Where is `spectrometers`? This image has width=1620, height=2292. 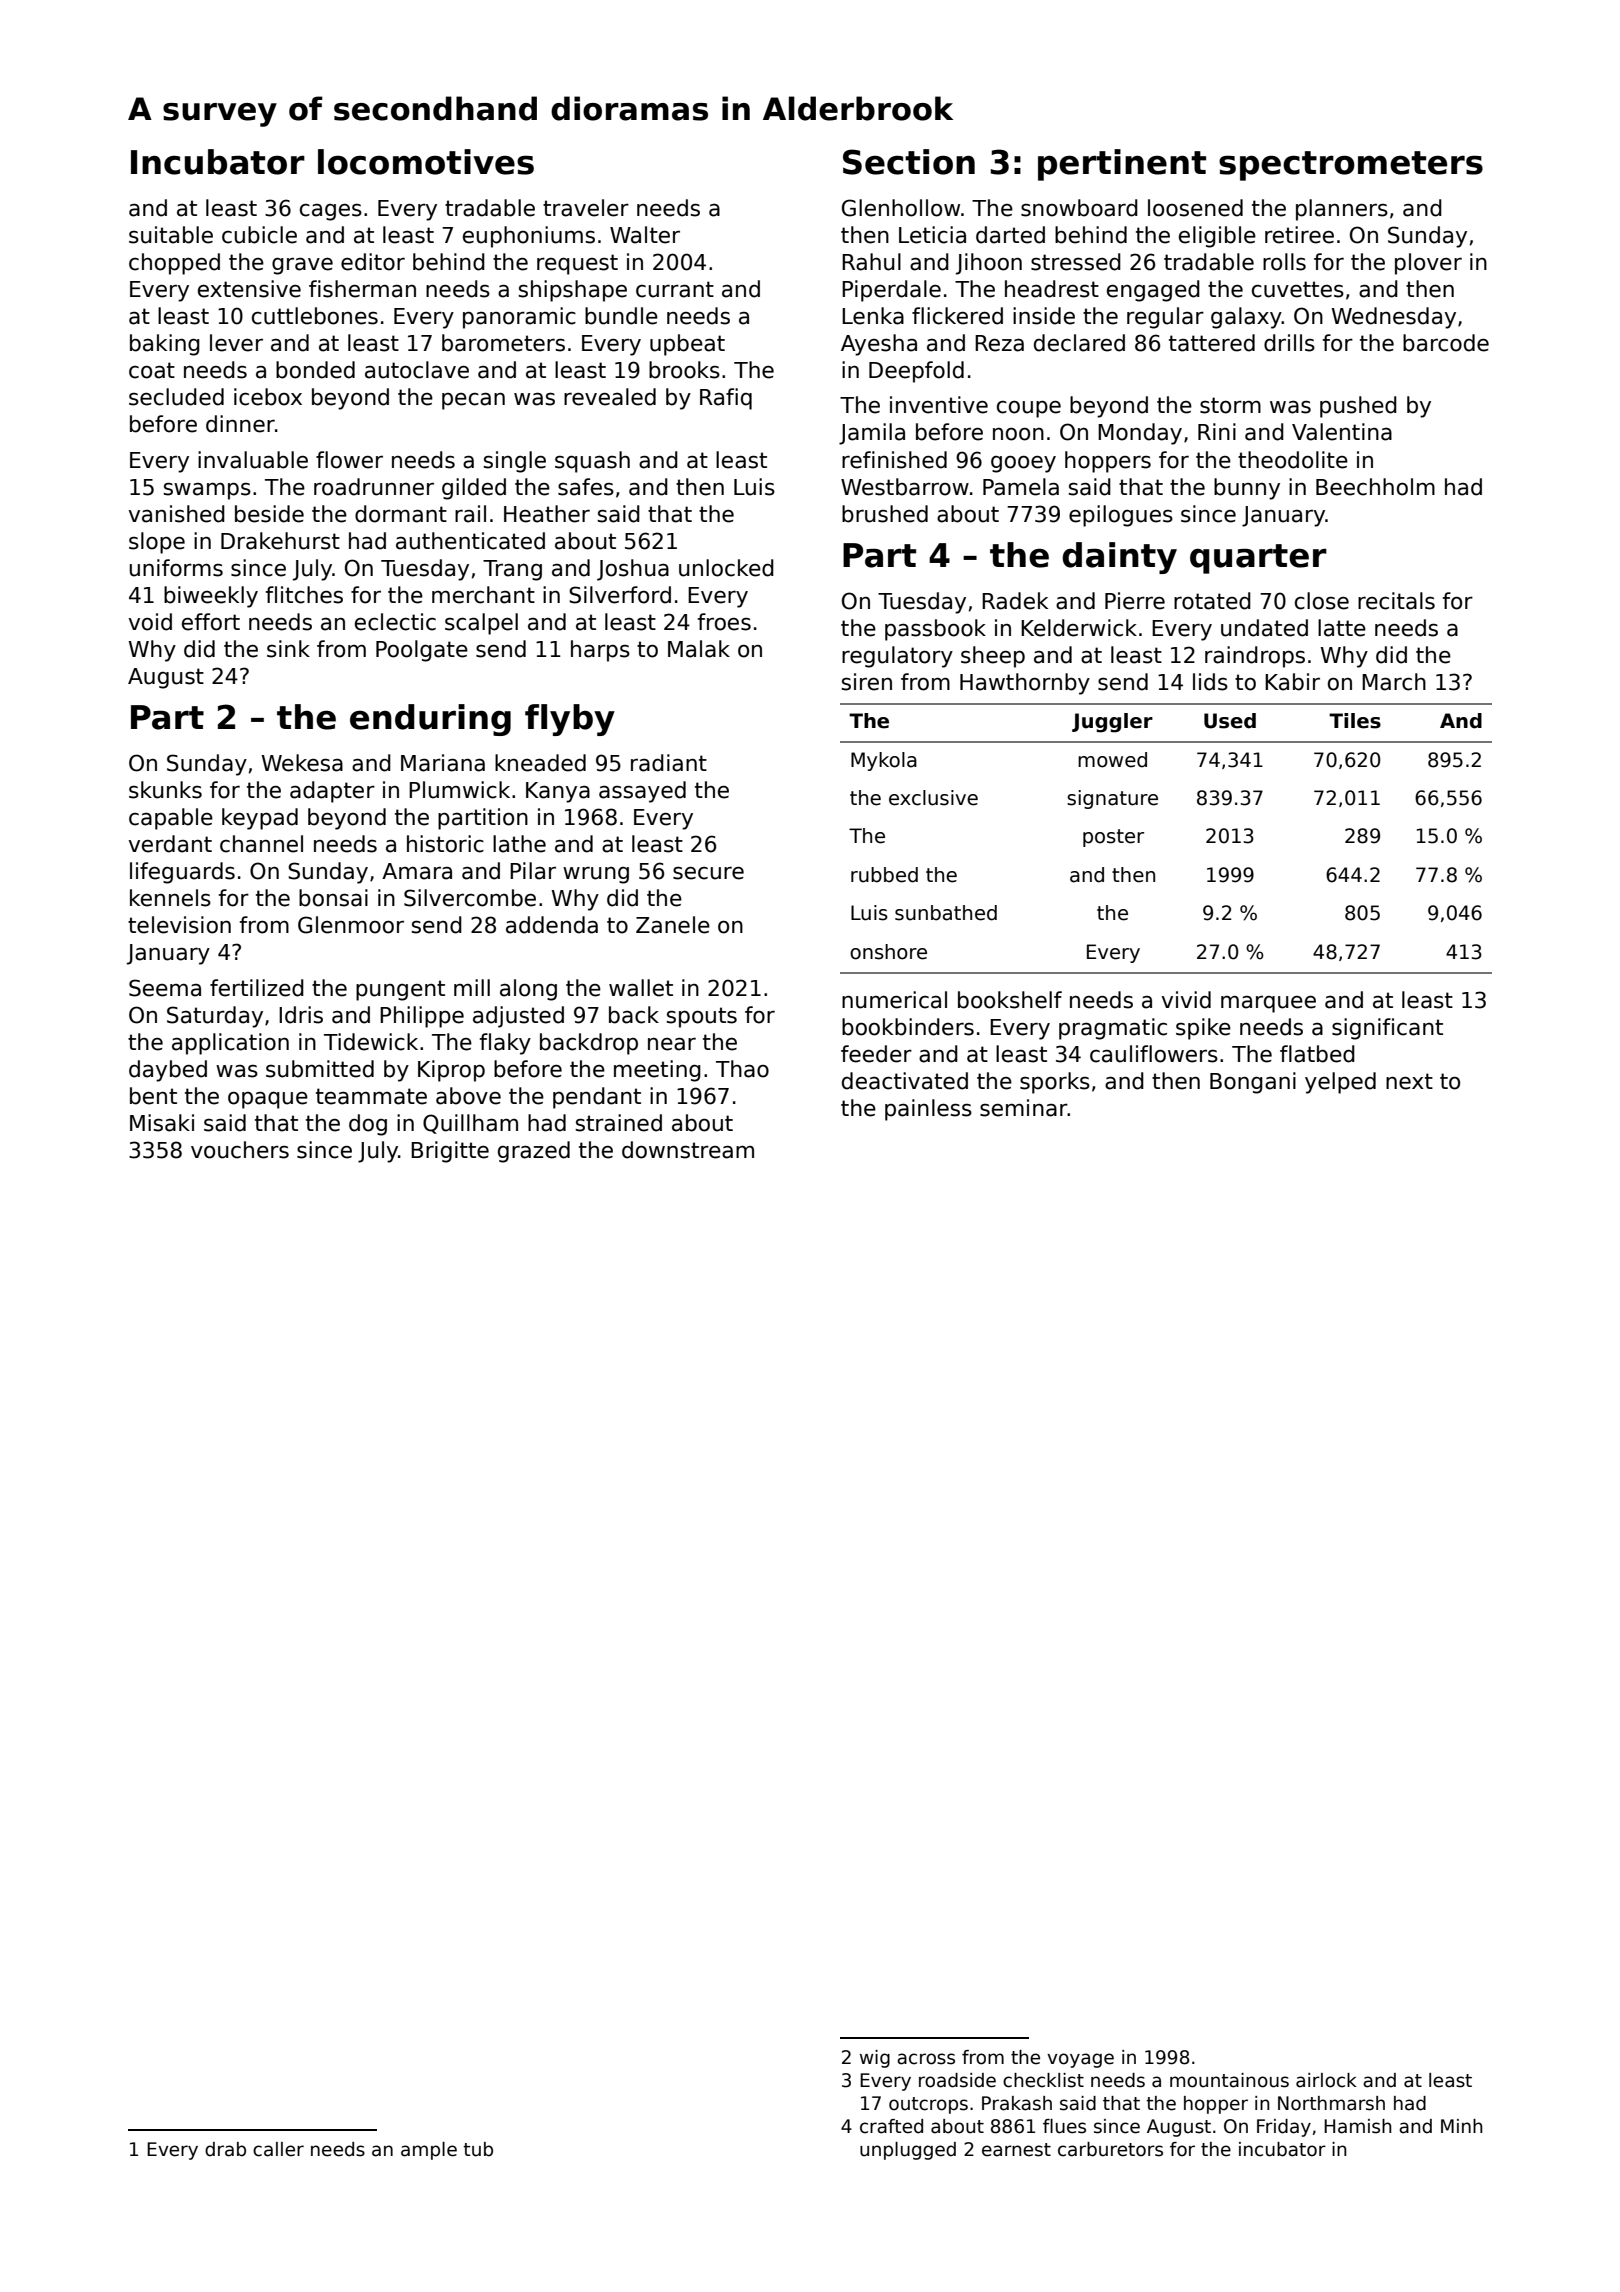
spectrometers is located at coordinates (1351, 166).
